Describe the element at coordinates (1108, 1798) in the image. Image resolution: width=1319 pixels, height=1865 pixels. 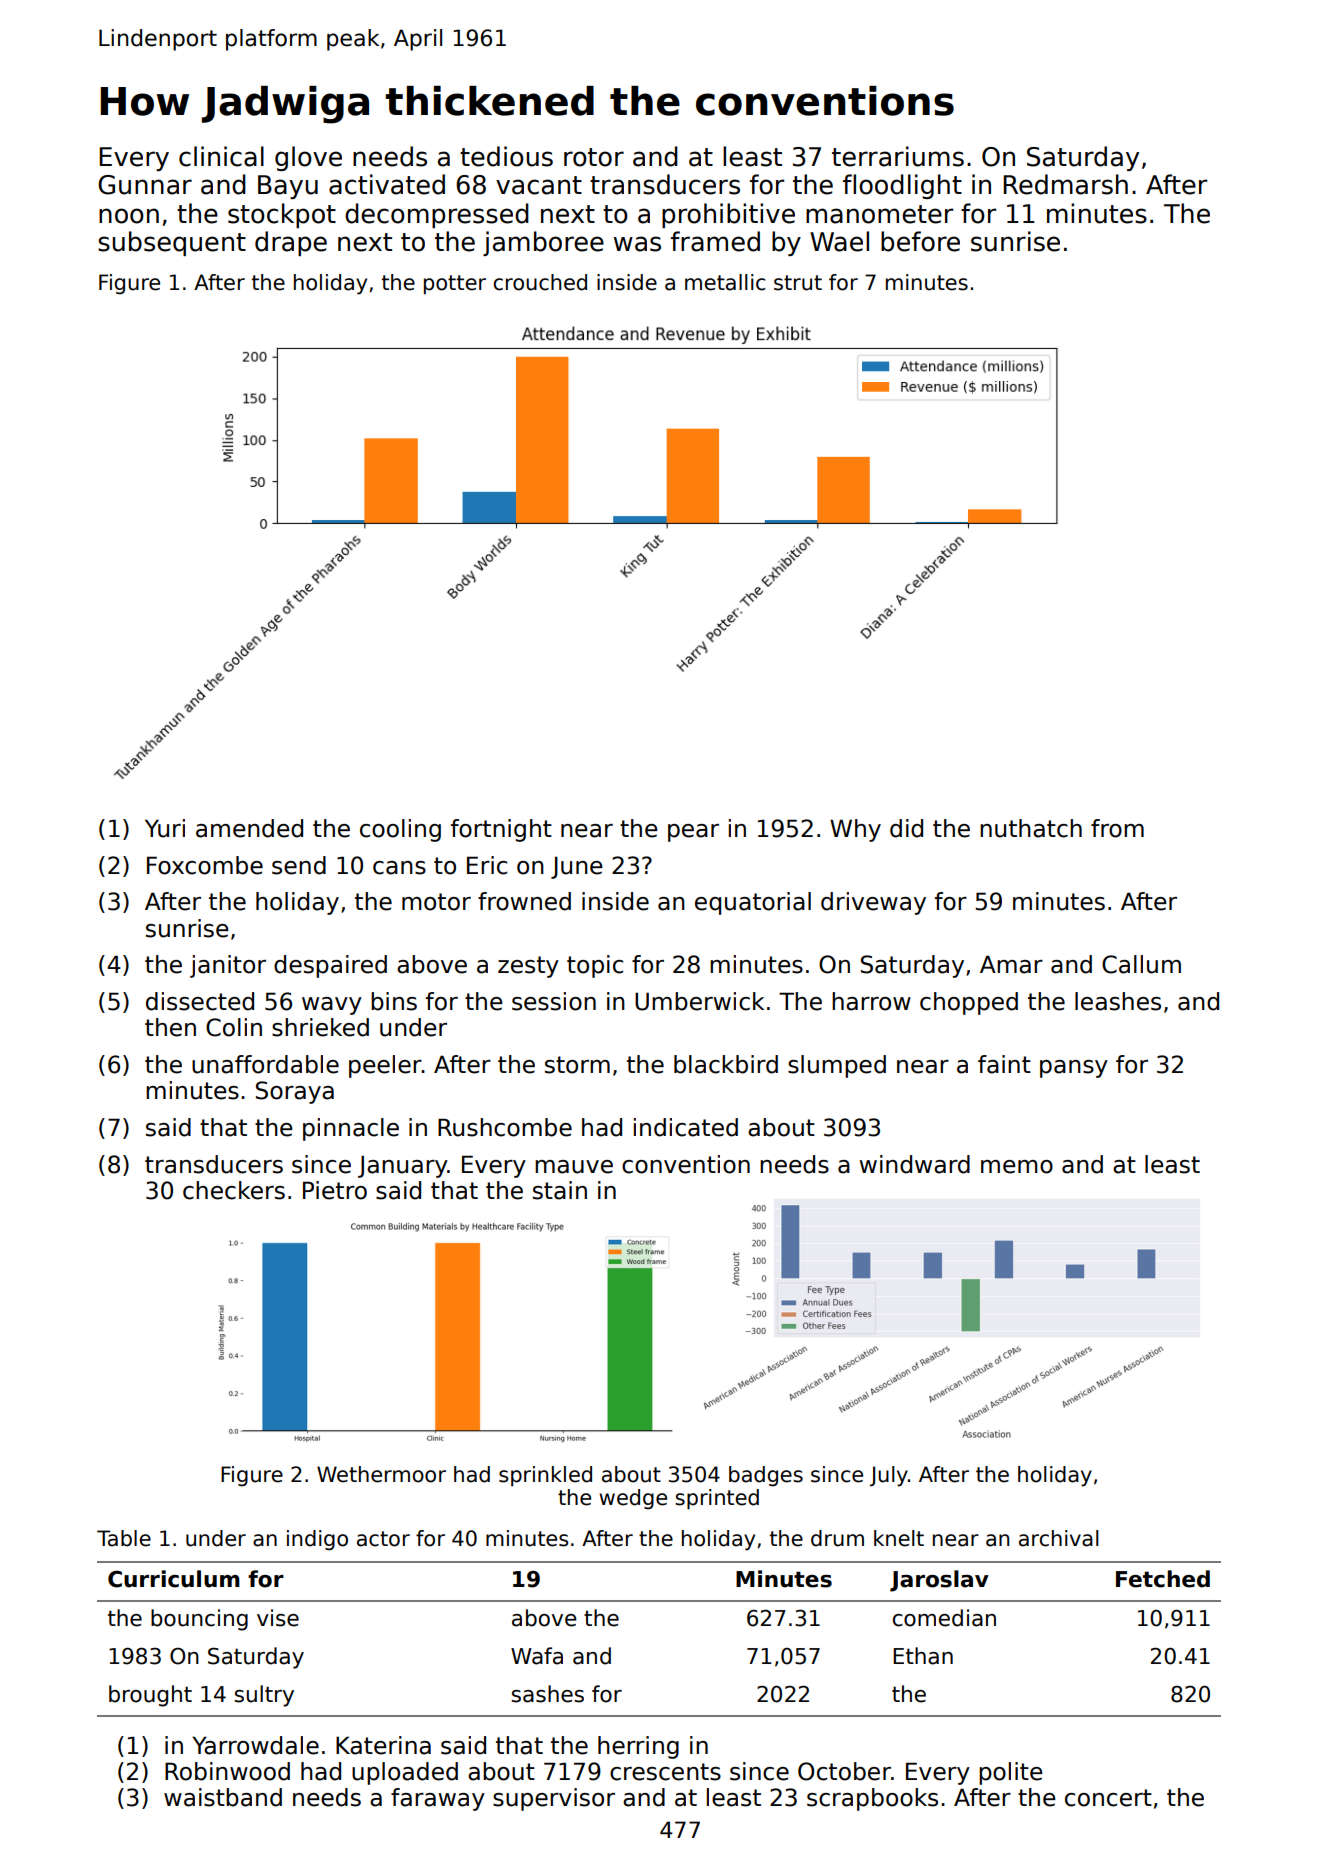
I see `concert` at that location.
